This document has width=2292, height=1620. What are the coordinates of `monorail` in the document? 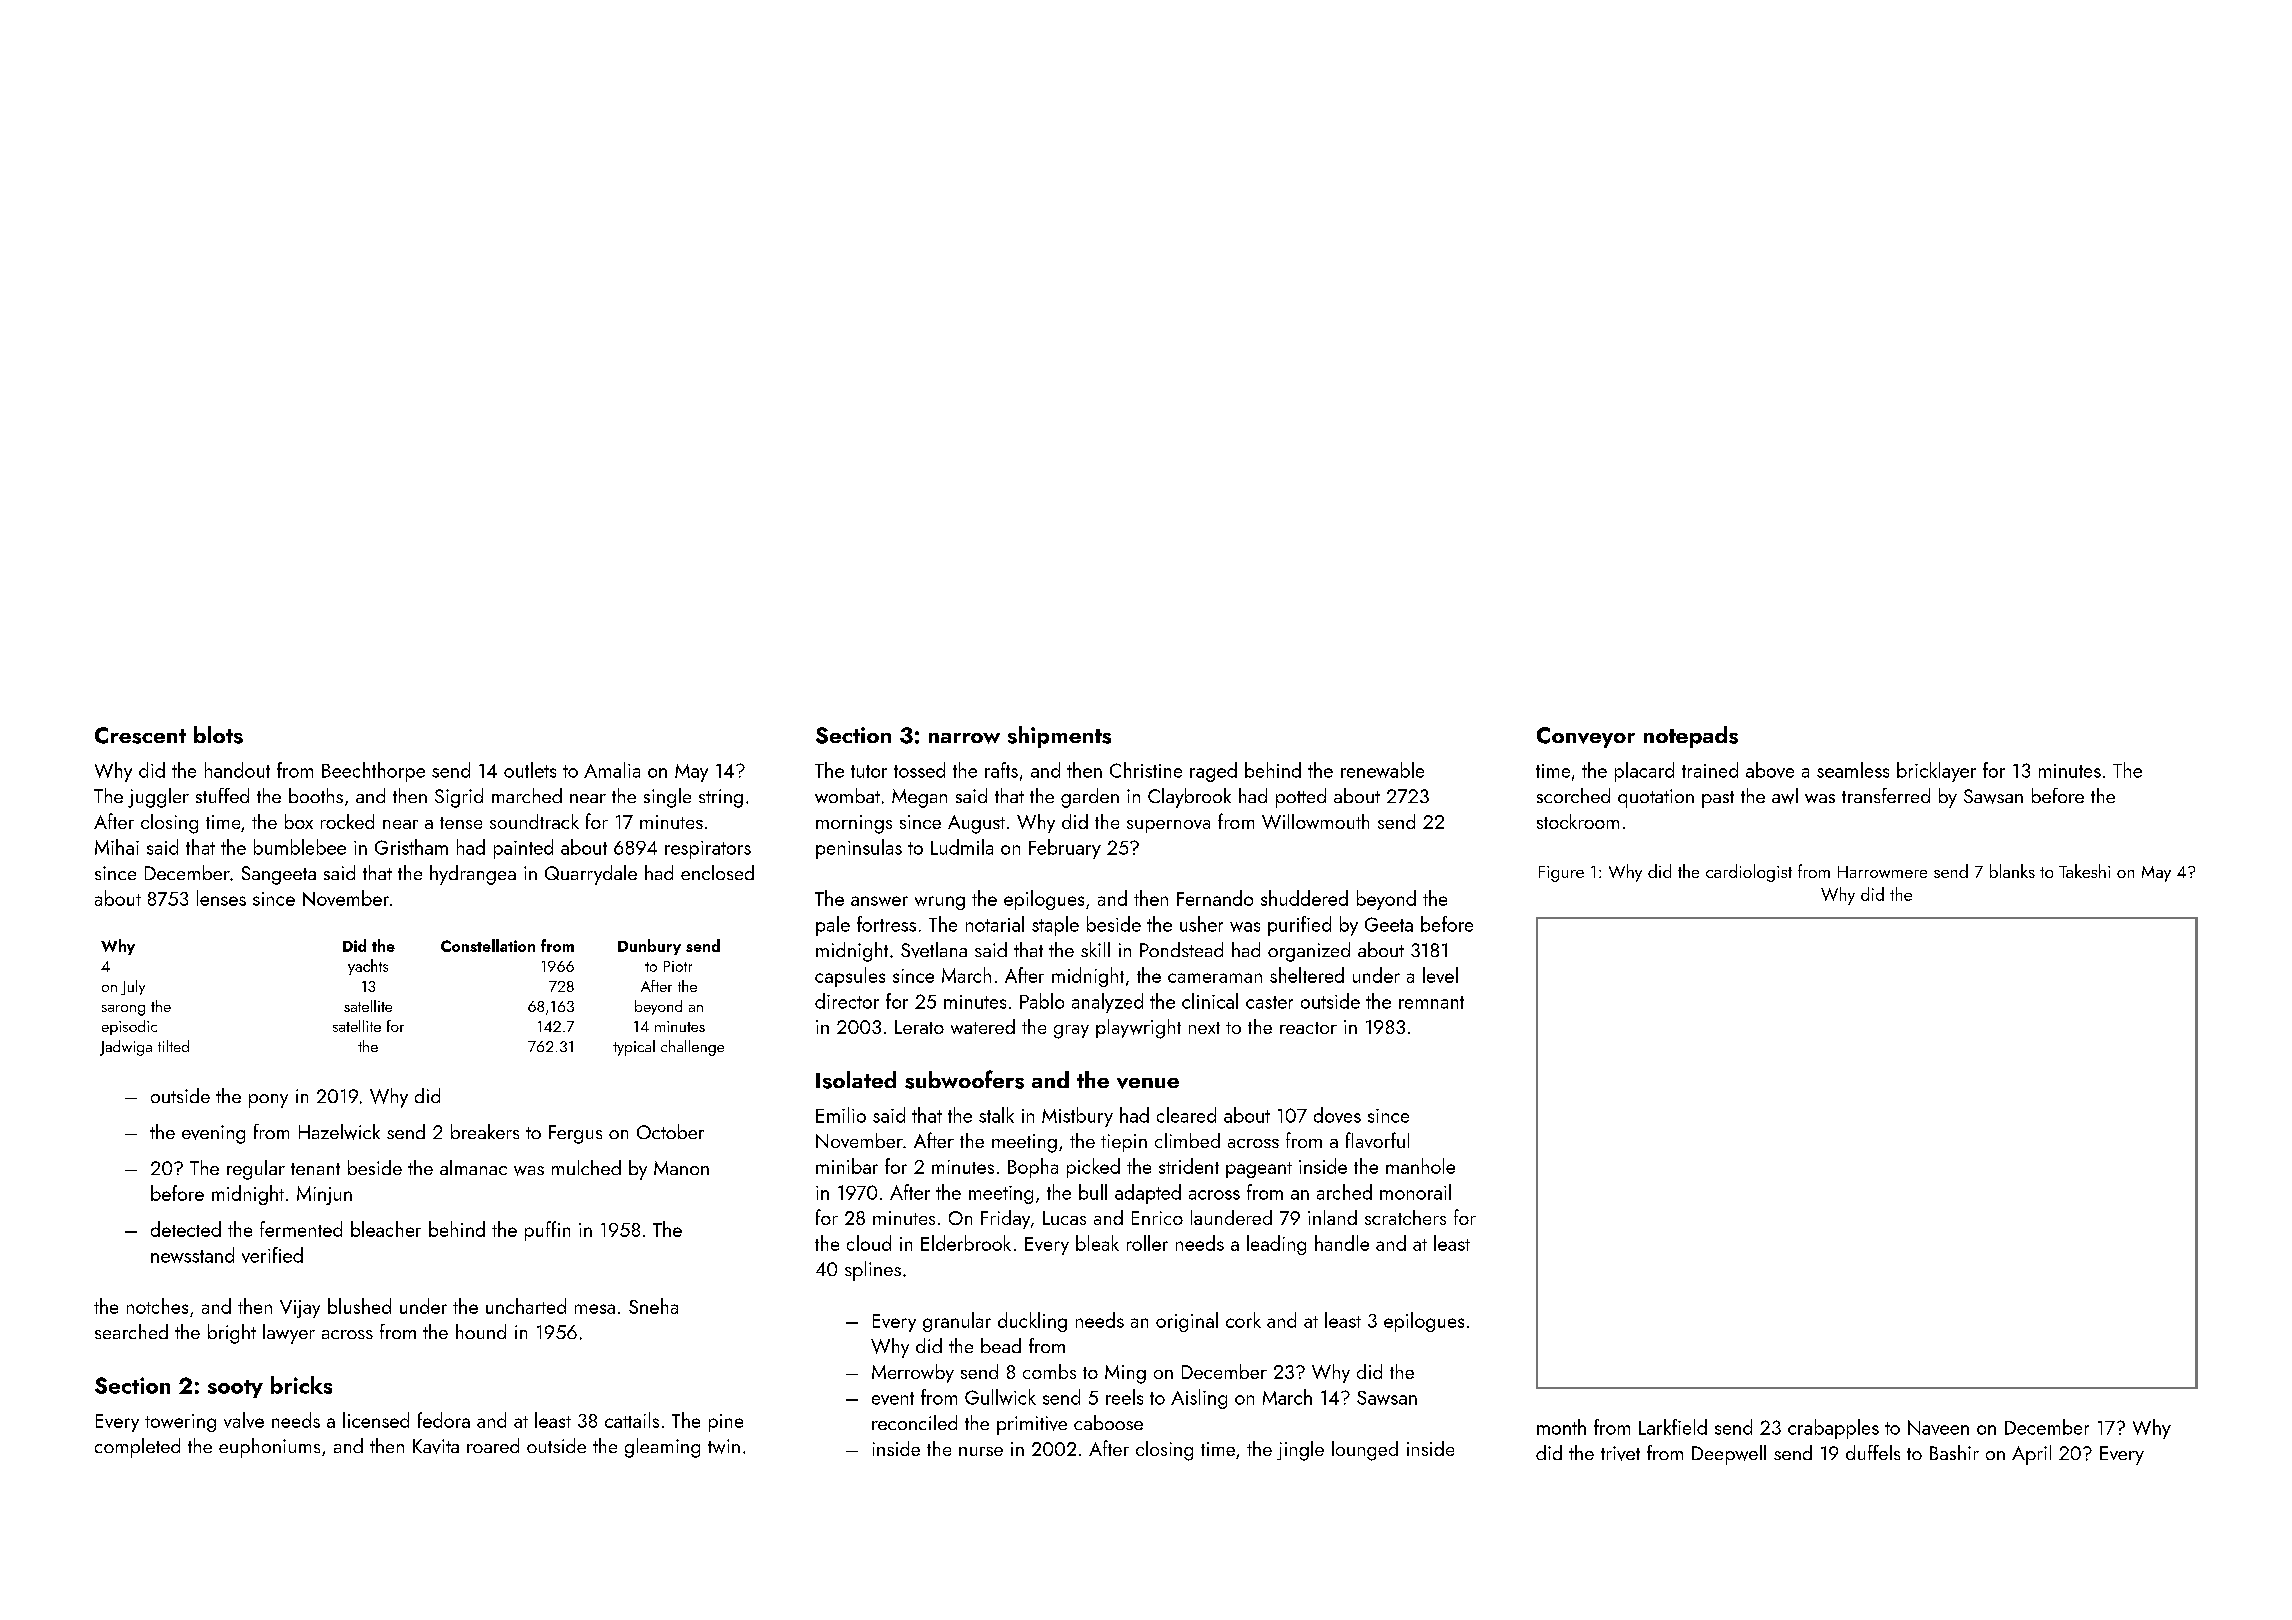 It's located at (1415, 1192).
